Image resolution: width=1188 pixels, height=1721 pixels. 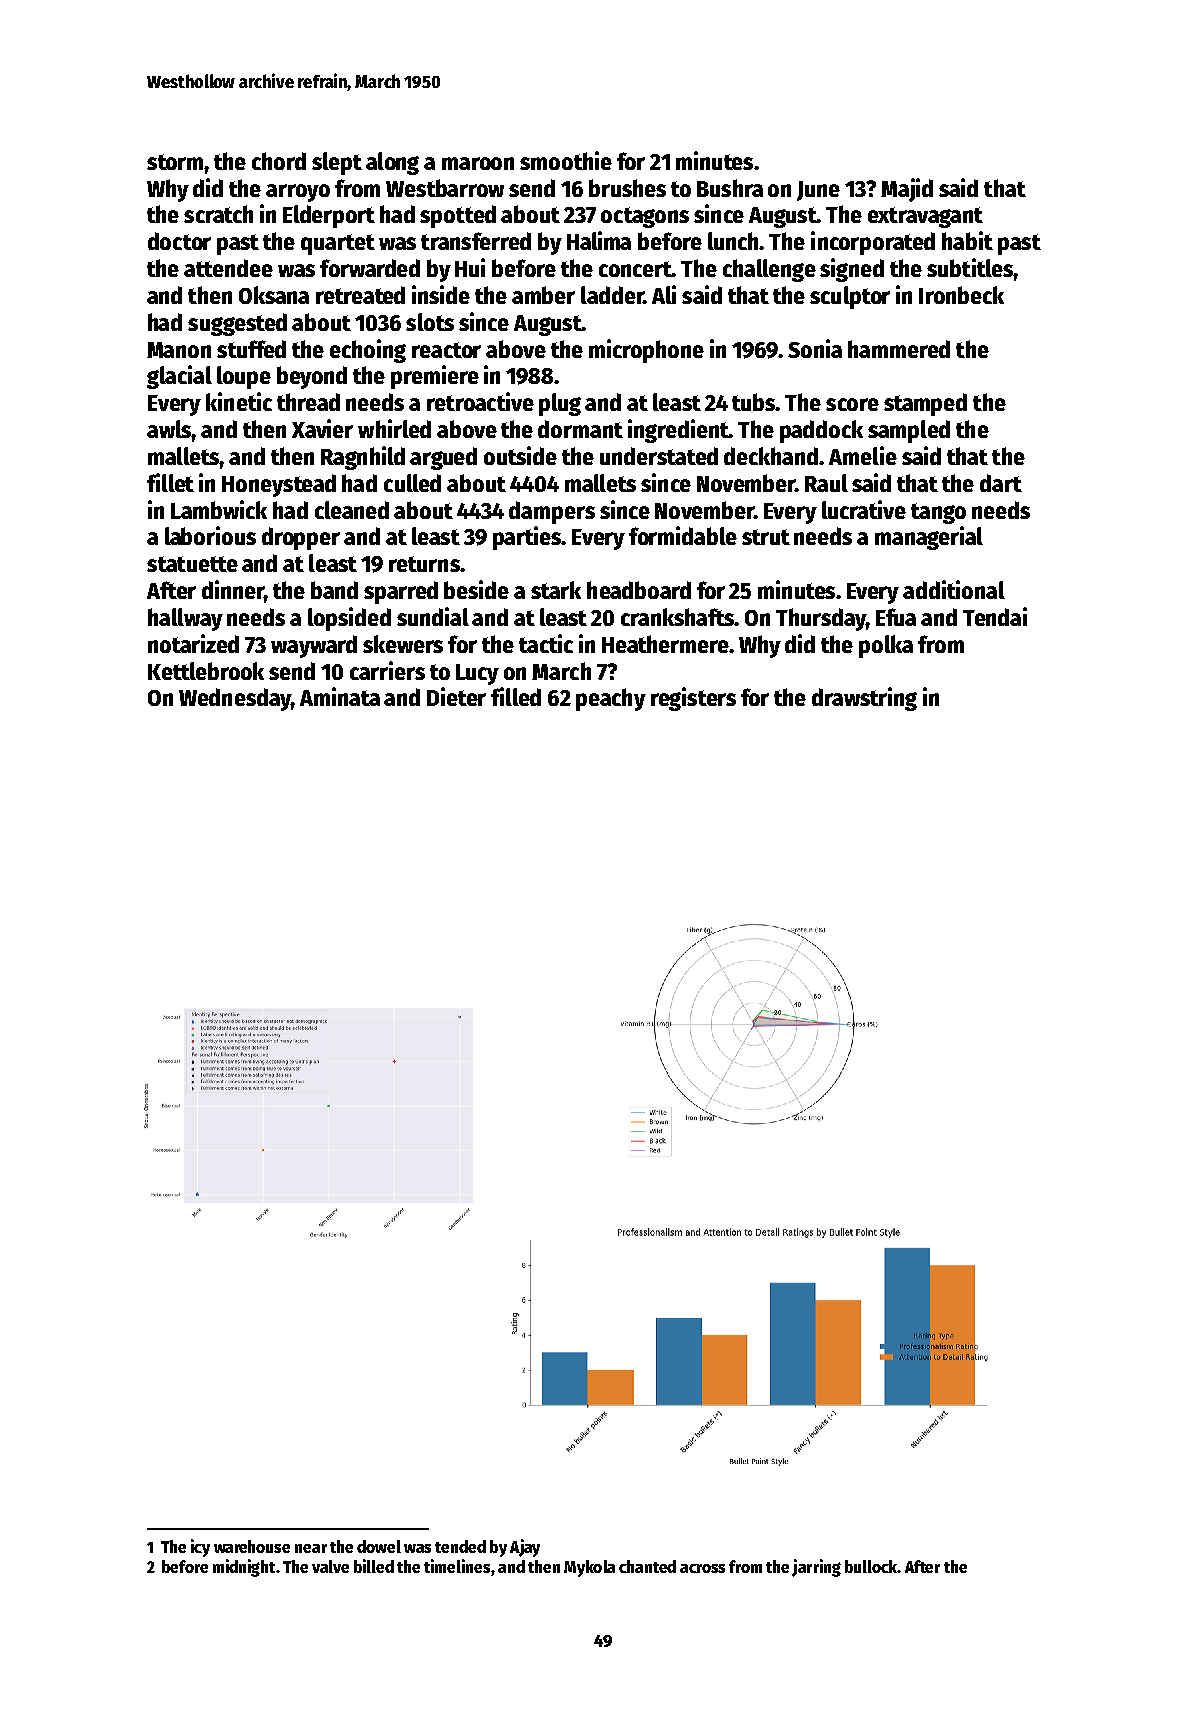 What do you see at coordinates (525, 1548) in the screenshot?
I see `Ajay` at bounding box center [525, 1548].
